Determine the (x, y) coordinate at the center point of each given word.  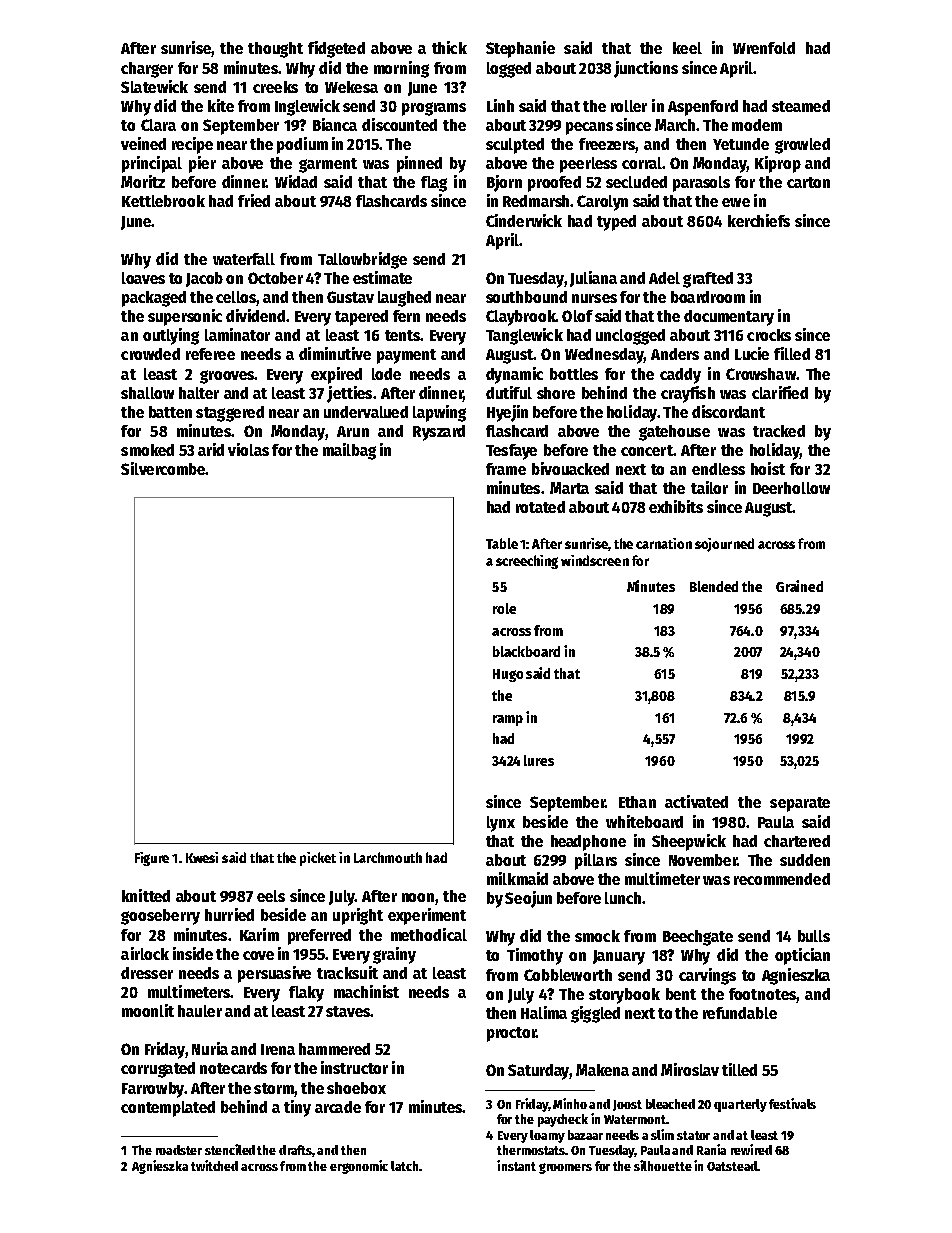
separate (800, 804)
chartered (797, 841)
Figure (152, 859)
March (675, 125)
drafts (296, 1151)
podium (302, 145)
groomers (565, 1168)
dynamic (514, 375)
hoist (768, 468)
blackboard (526, 651)
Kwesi (202, 857)
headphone (588, 843)
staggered (230, 414)
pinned (419, 164)
